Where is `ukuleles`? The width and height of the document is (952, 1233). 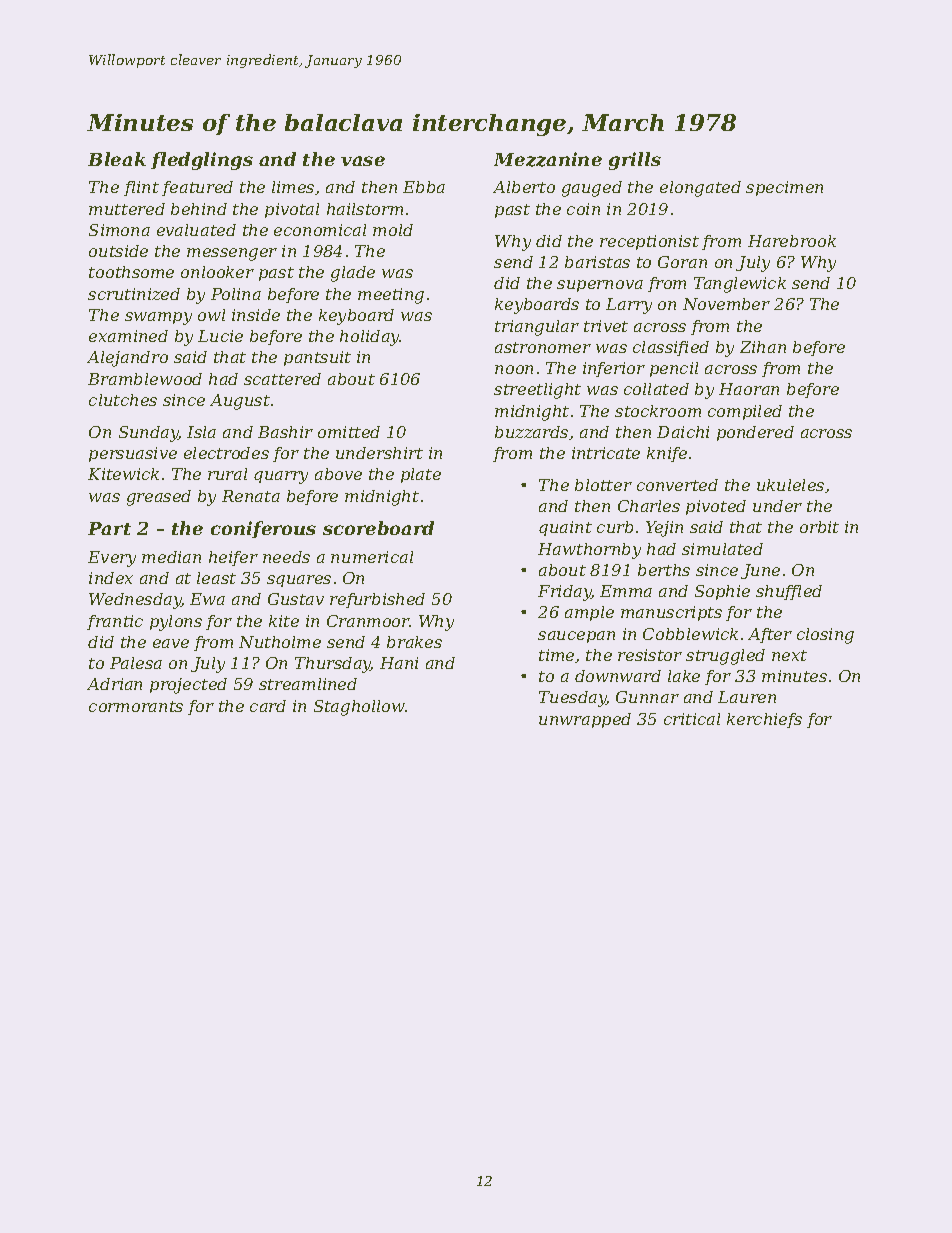
ukuleles is located at coordinates (790, 485).
